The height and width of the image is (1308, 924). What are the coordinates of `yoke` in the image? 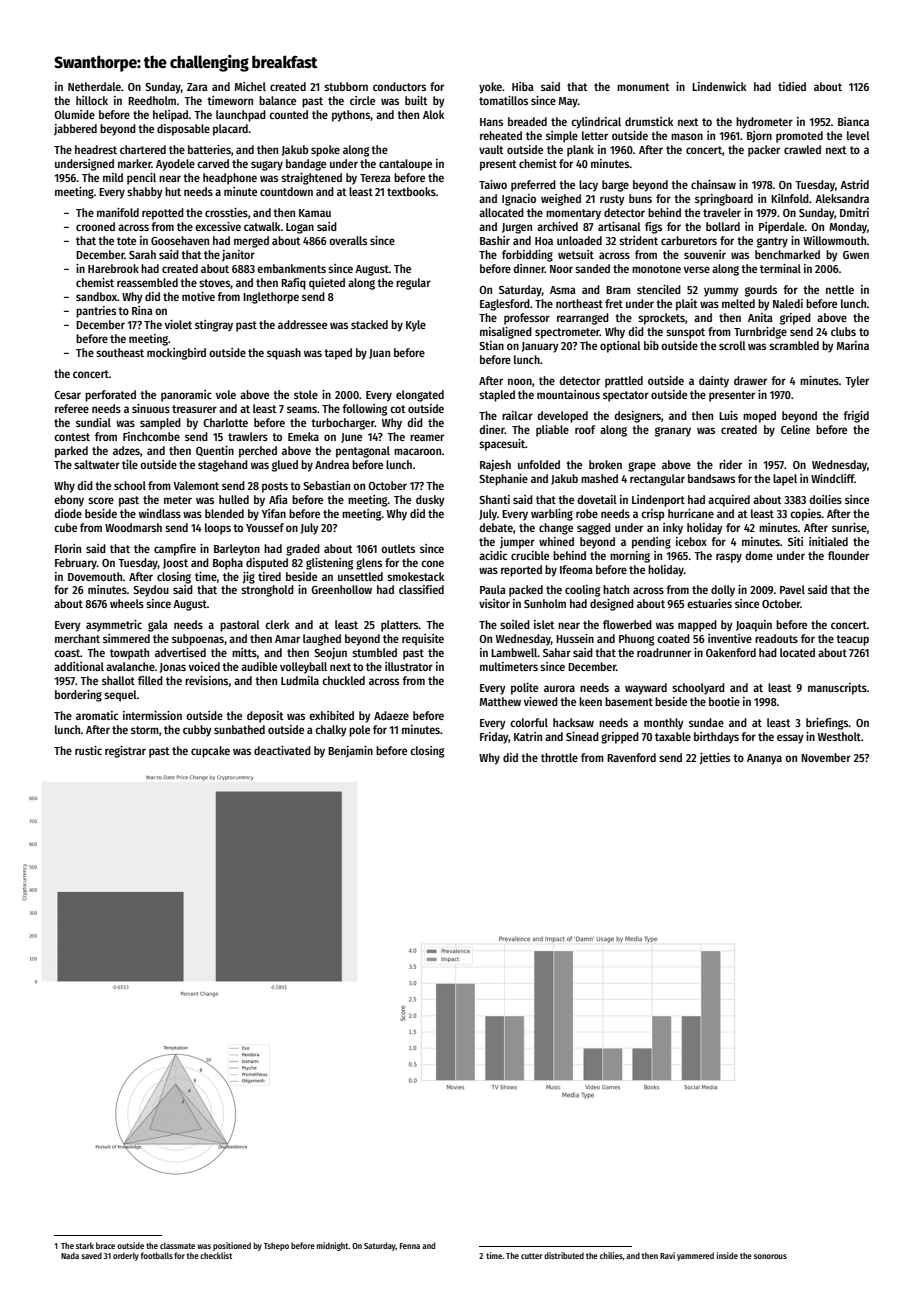 It's located at (490, 88).
